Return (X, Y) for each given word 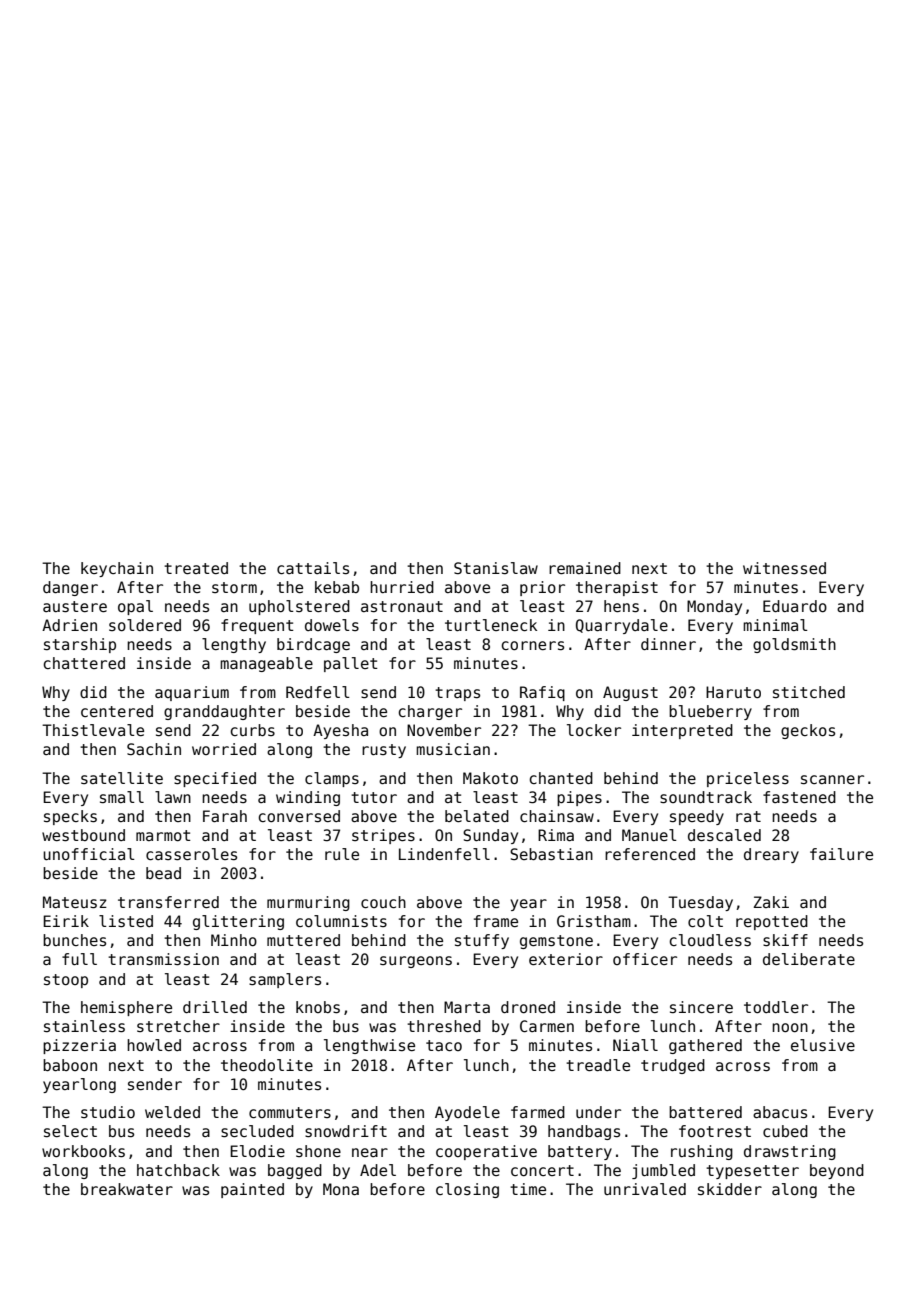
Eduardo (795, 606)
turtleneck (491, 625)
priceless (748, 779)
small (122, 797)
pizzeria (79, 1046)
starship (80, 645)
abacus (780, 1112)
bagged (295, 1171)
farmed (538, 1112)
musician (453, 749)
